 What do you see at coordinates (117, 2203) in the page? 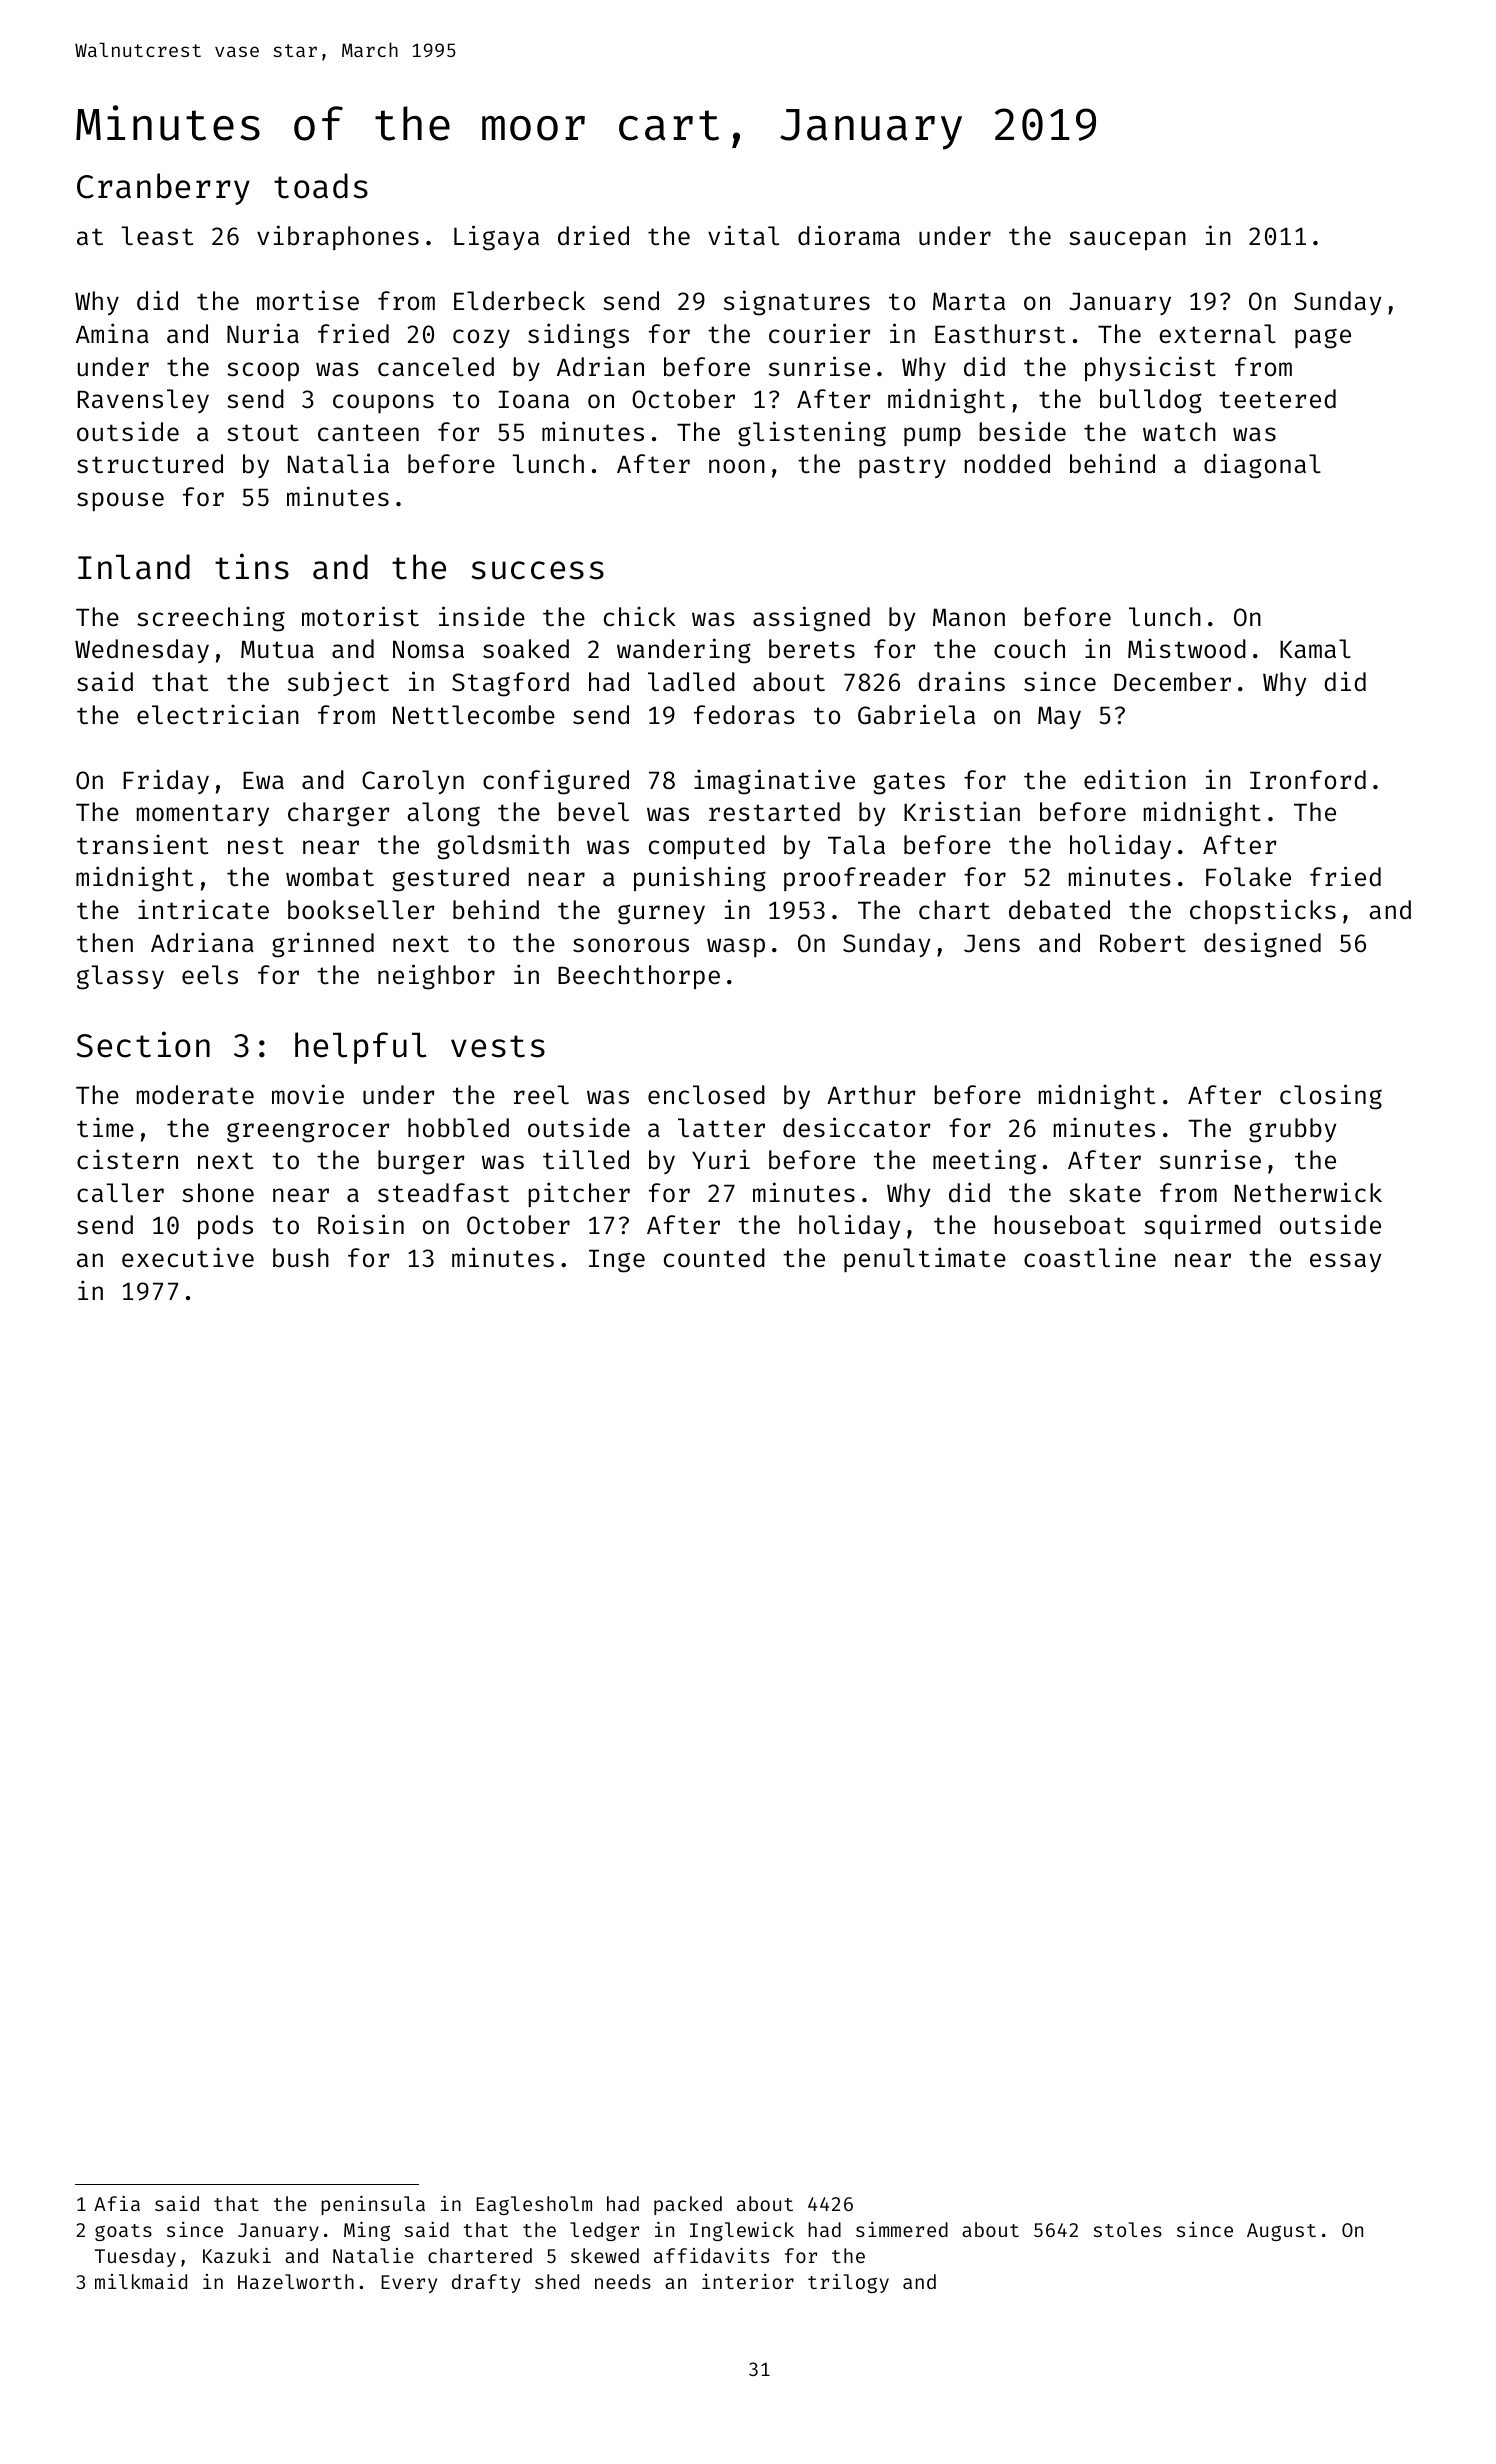
I see `Afia` at bounding box center [117, 2203].
